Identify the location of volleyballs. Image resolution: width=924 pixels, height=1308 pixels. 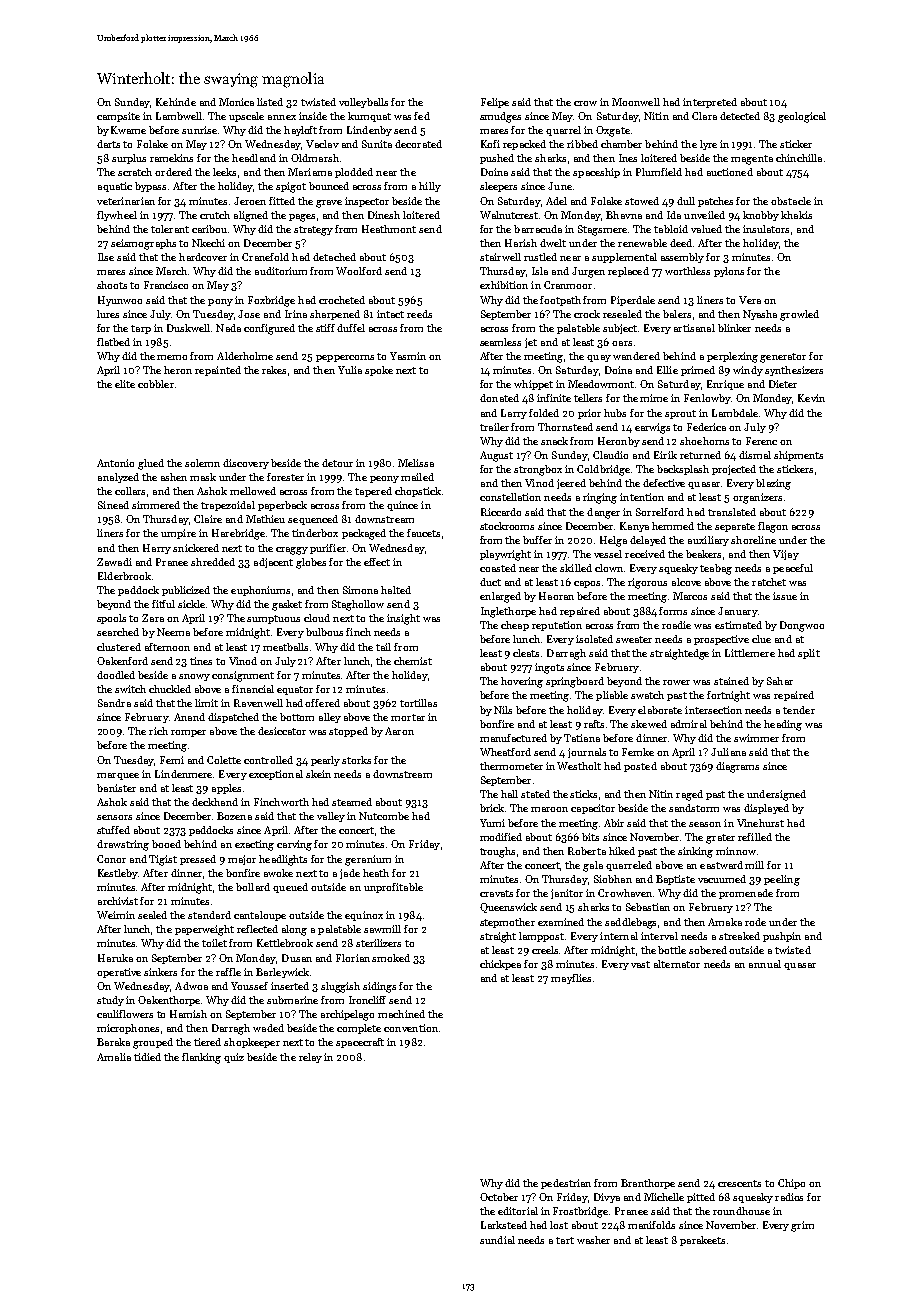
(363, 103).
